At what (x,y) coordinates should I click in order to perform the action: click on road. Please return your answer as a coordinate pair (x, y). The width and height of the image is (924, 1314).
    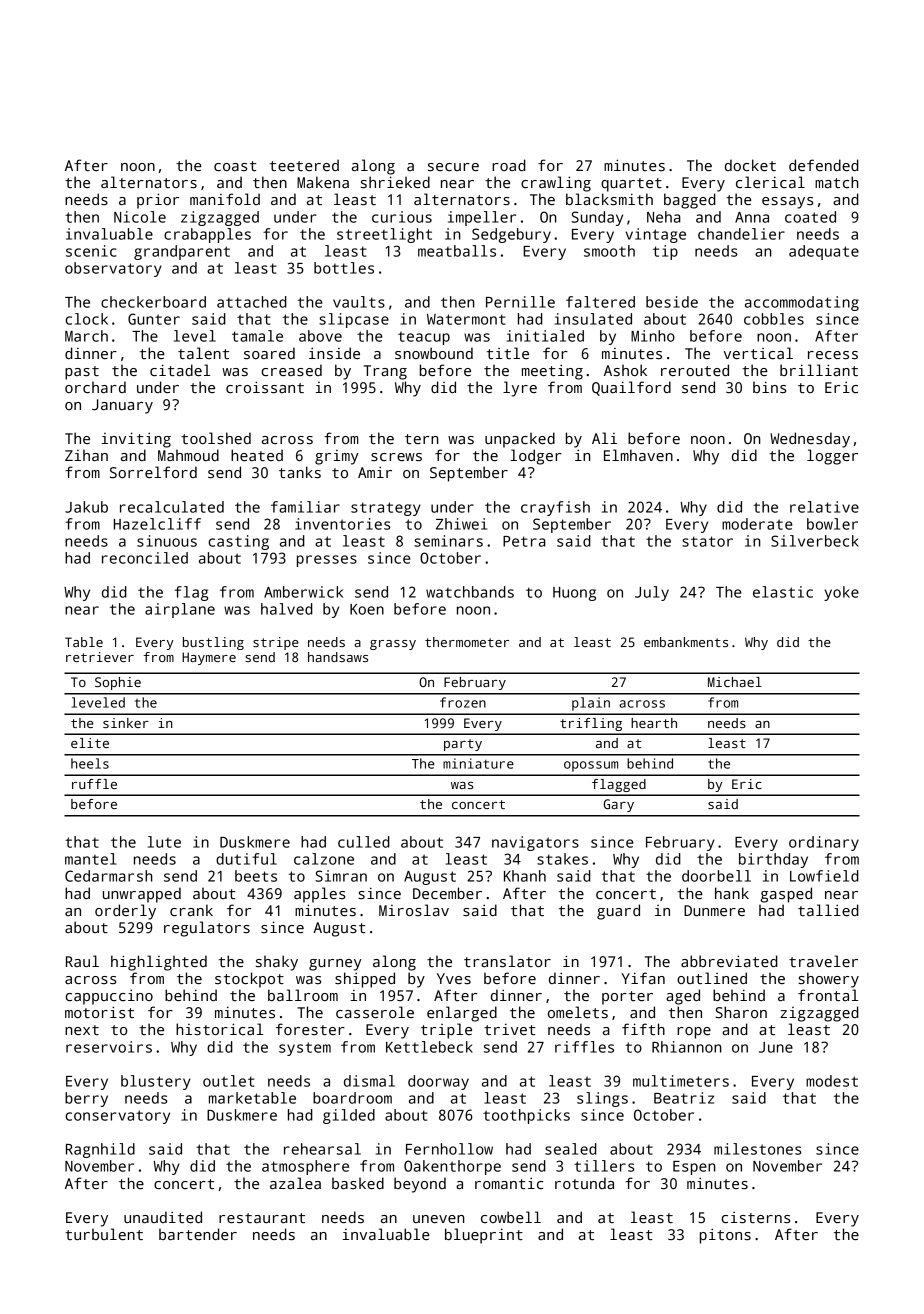
    Looking at the image, I should click on (509, 165).
